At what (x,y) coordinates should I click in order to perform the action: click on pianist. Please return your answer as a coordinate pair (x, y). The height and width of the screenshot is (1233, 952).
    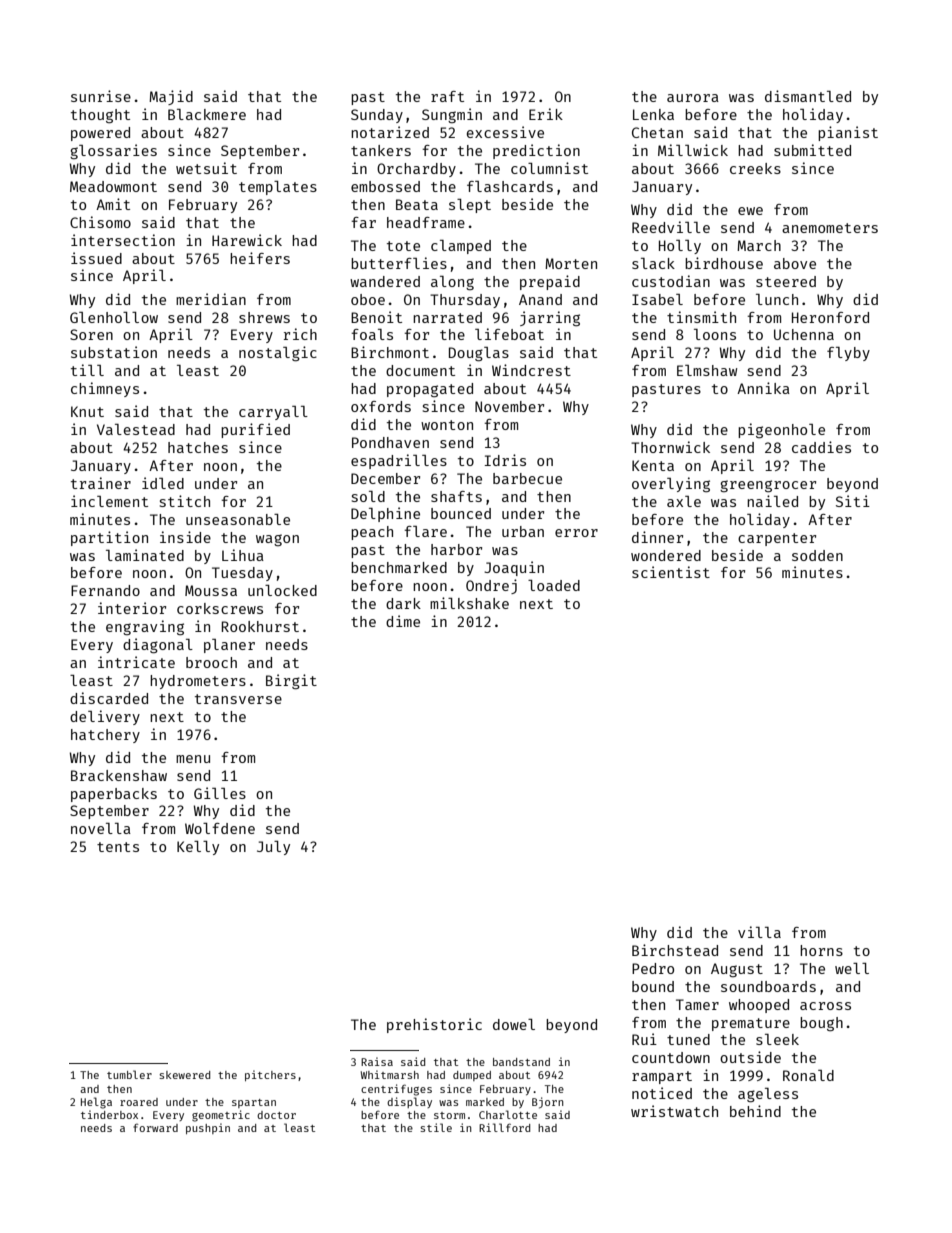
    Looking at the image, I should click on (848, 133).
